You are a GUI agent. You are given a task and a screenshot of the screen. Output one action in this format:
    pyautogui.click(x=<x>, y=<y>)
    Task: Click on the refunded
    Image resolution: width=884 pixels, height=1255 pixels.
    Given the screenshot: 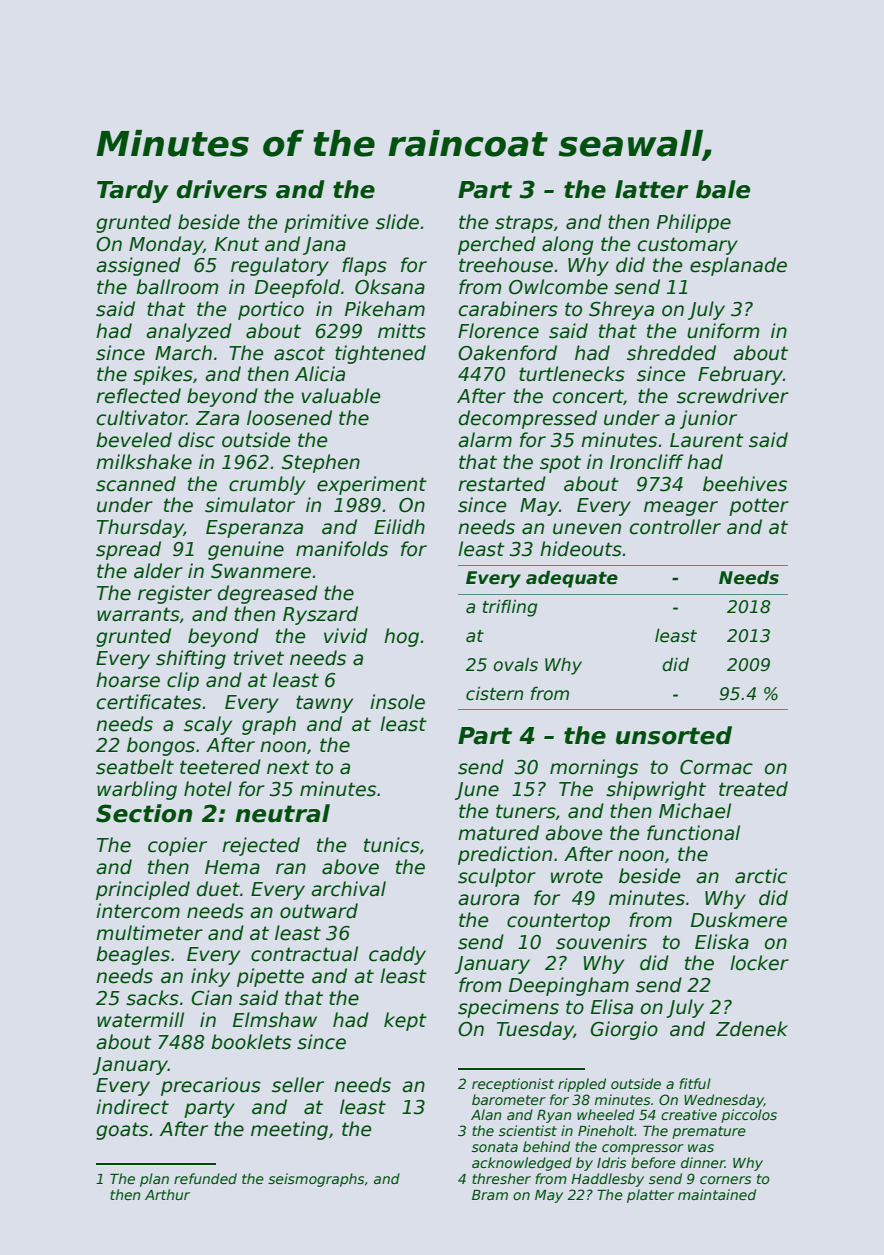 What is the action you would take?
    pyautogui.click(x=205, y=1178)
